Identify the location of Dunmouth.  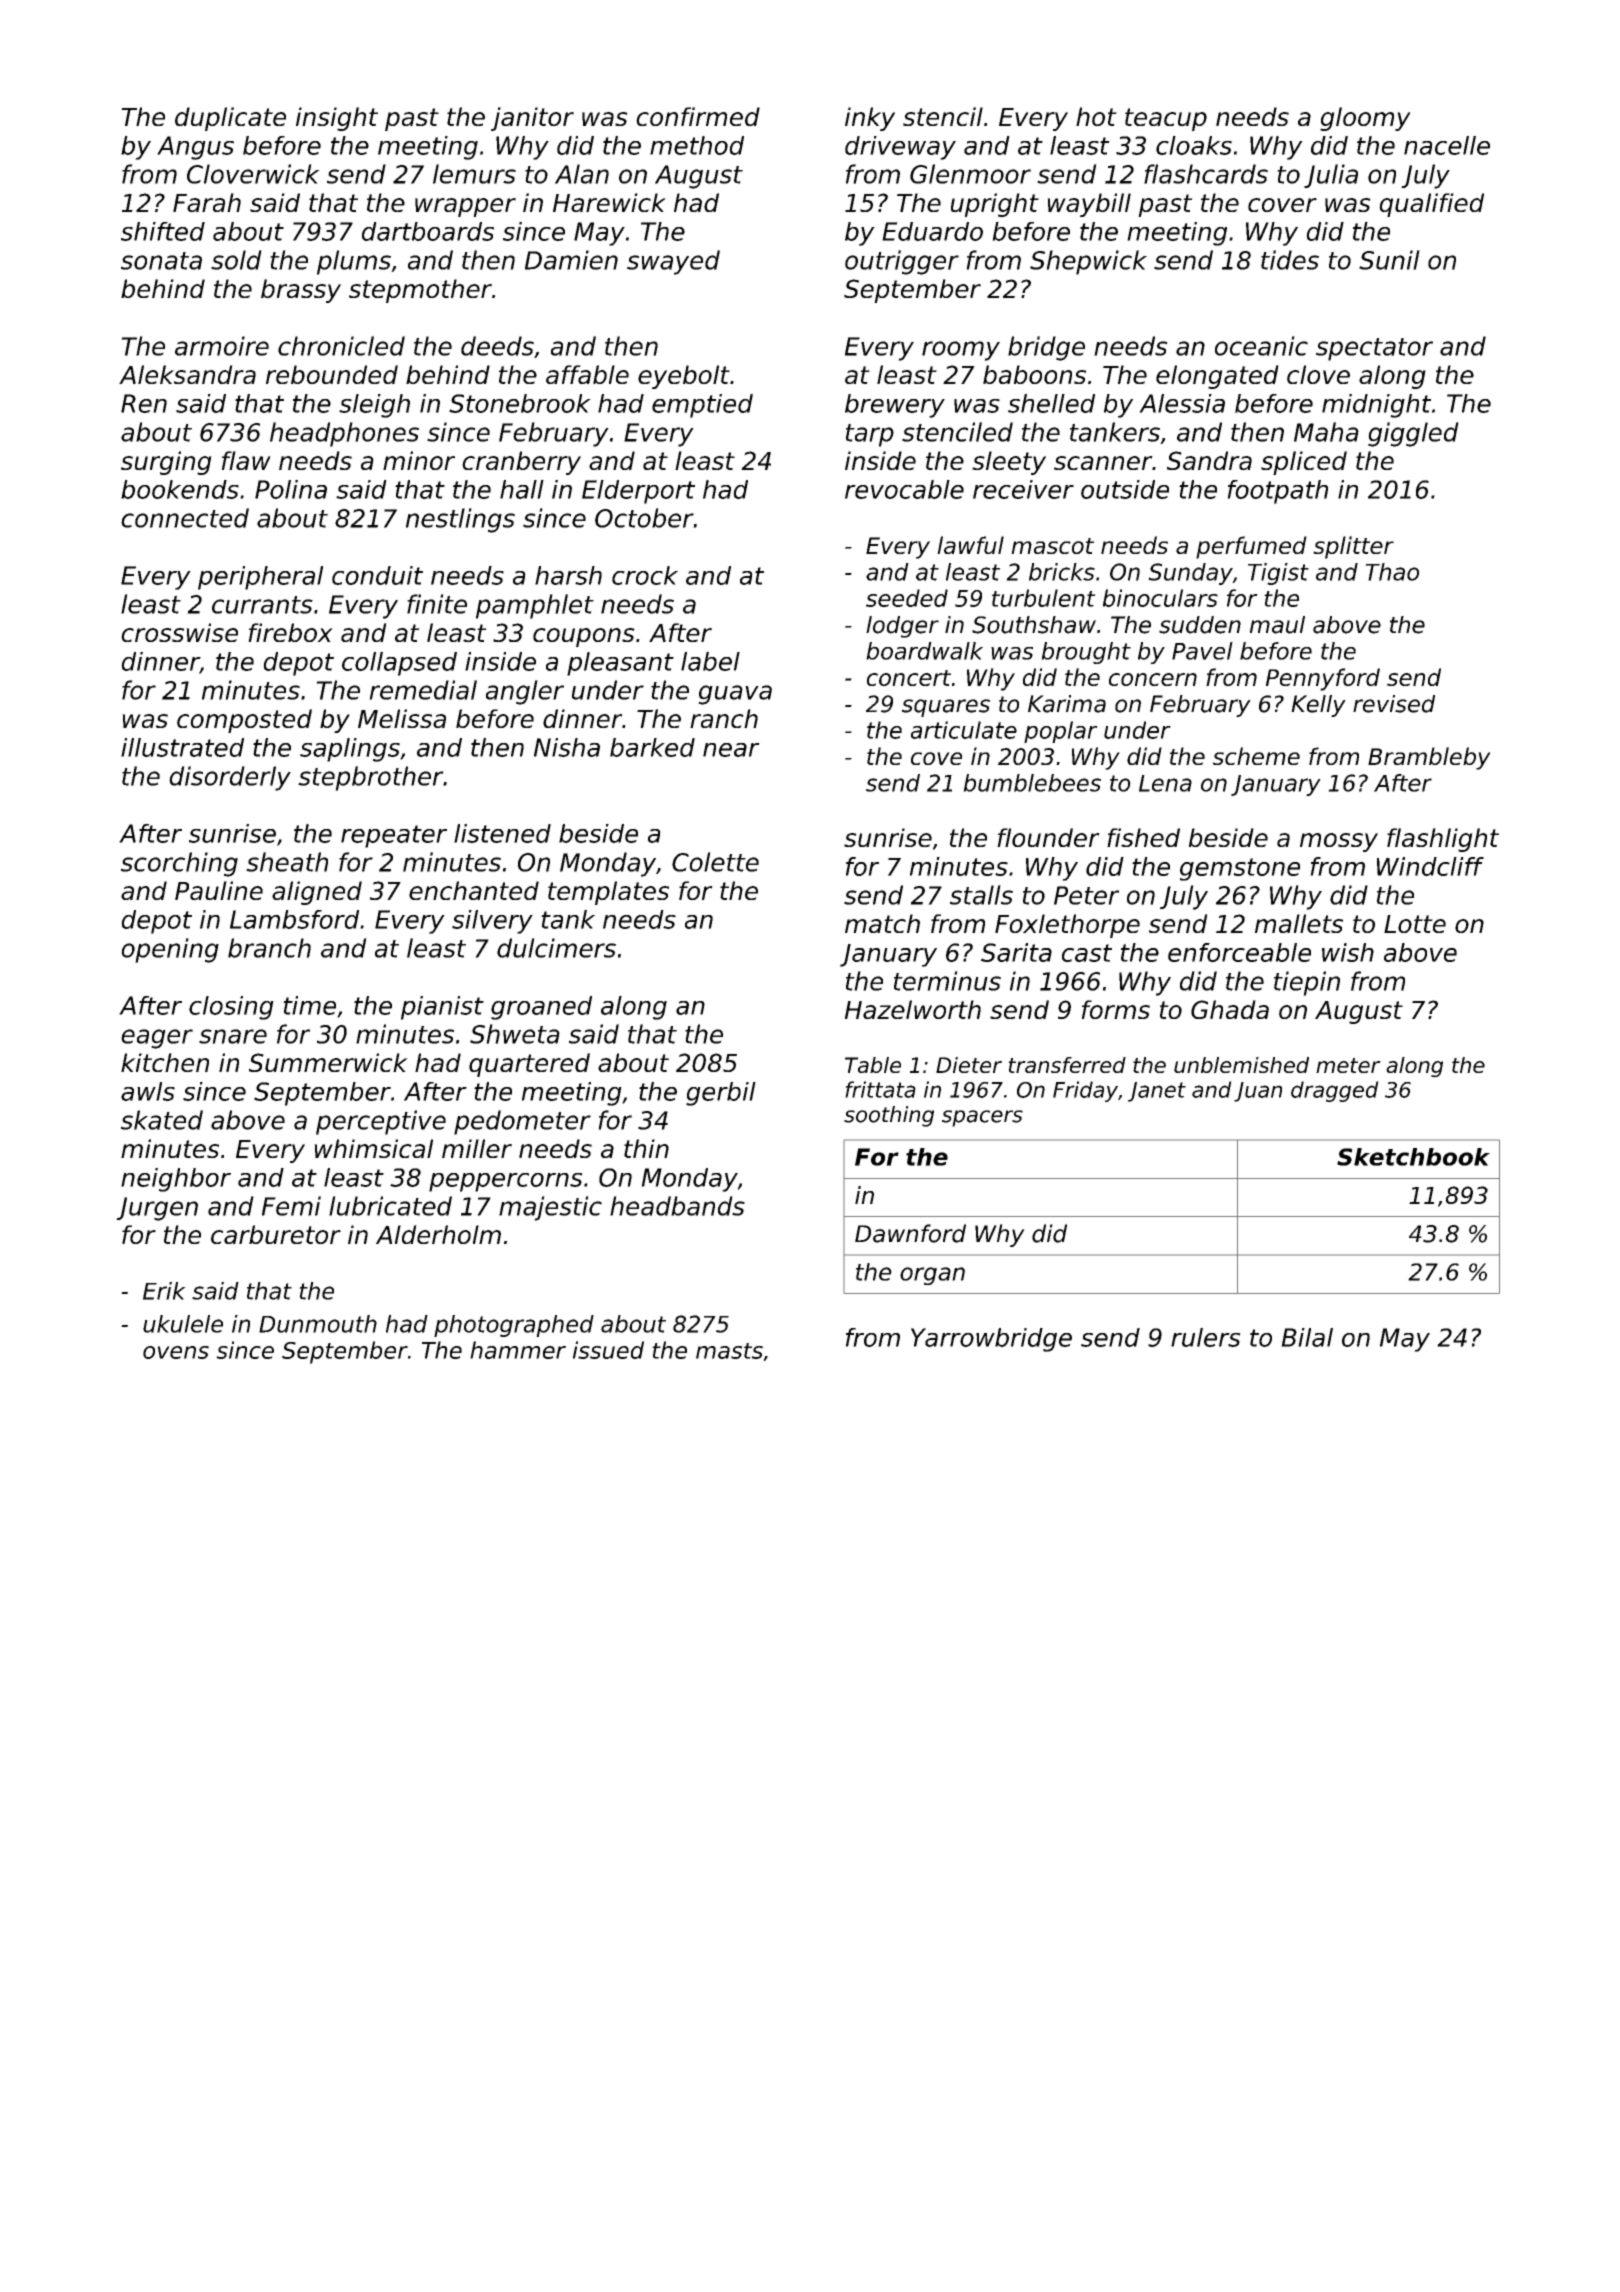
(318, 1324).
